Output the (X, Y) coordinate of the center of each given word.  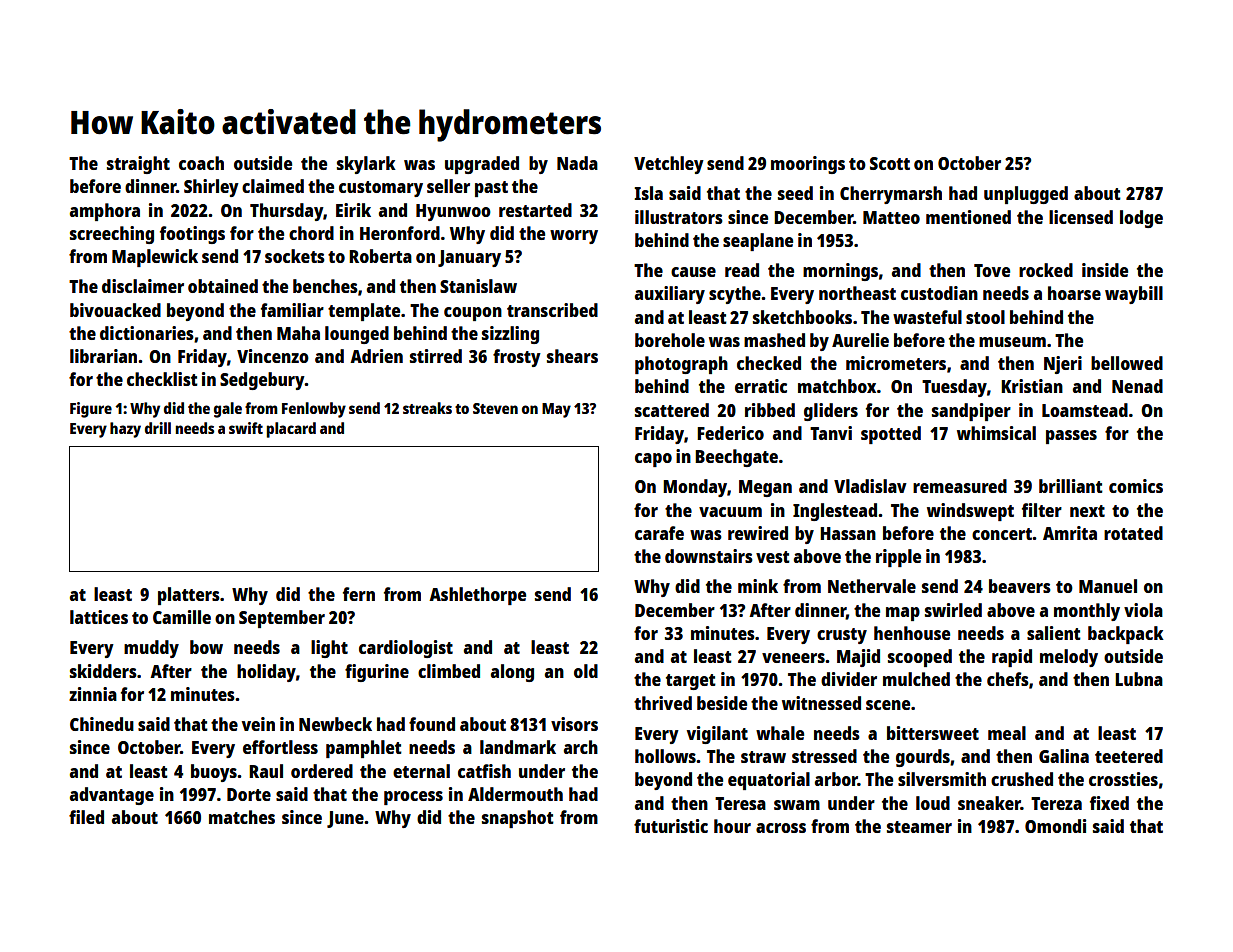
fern (359, 594)
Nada (577, 163)
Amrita (1070, 533)
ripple (898, 558)
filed (86, 817)
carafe (659, 533)
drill (158, 428)
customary (381, 189)
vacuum (730, 512)
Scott (890, 163)
